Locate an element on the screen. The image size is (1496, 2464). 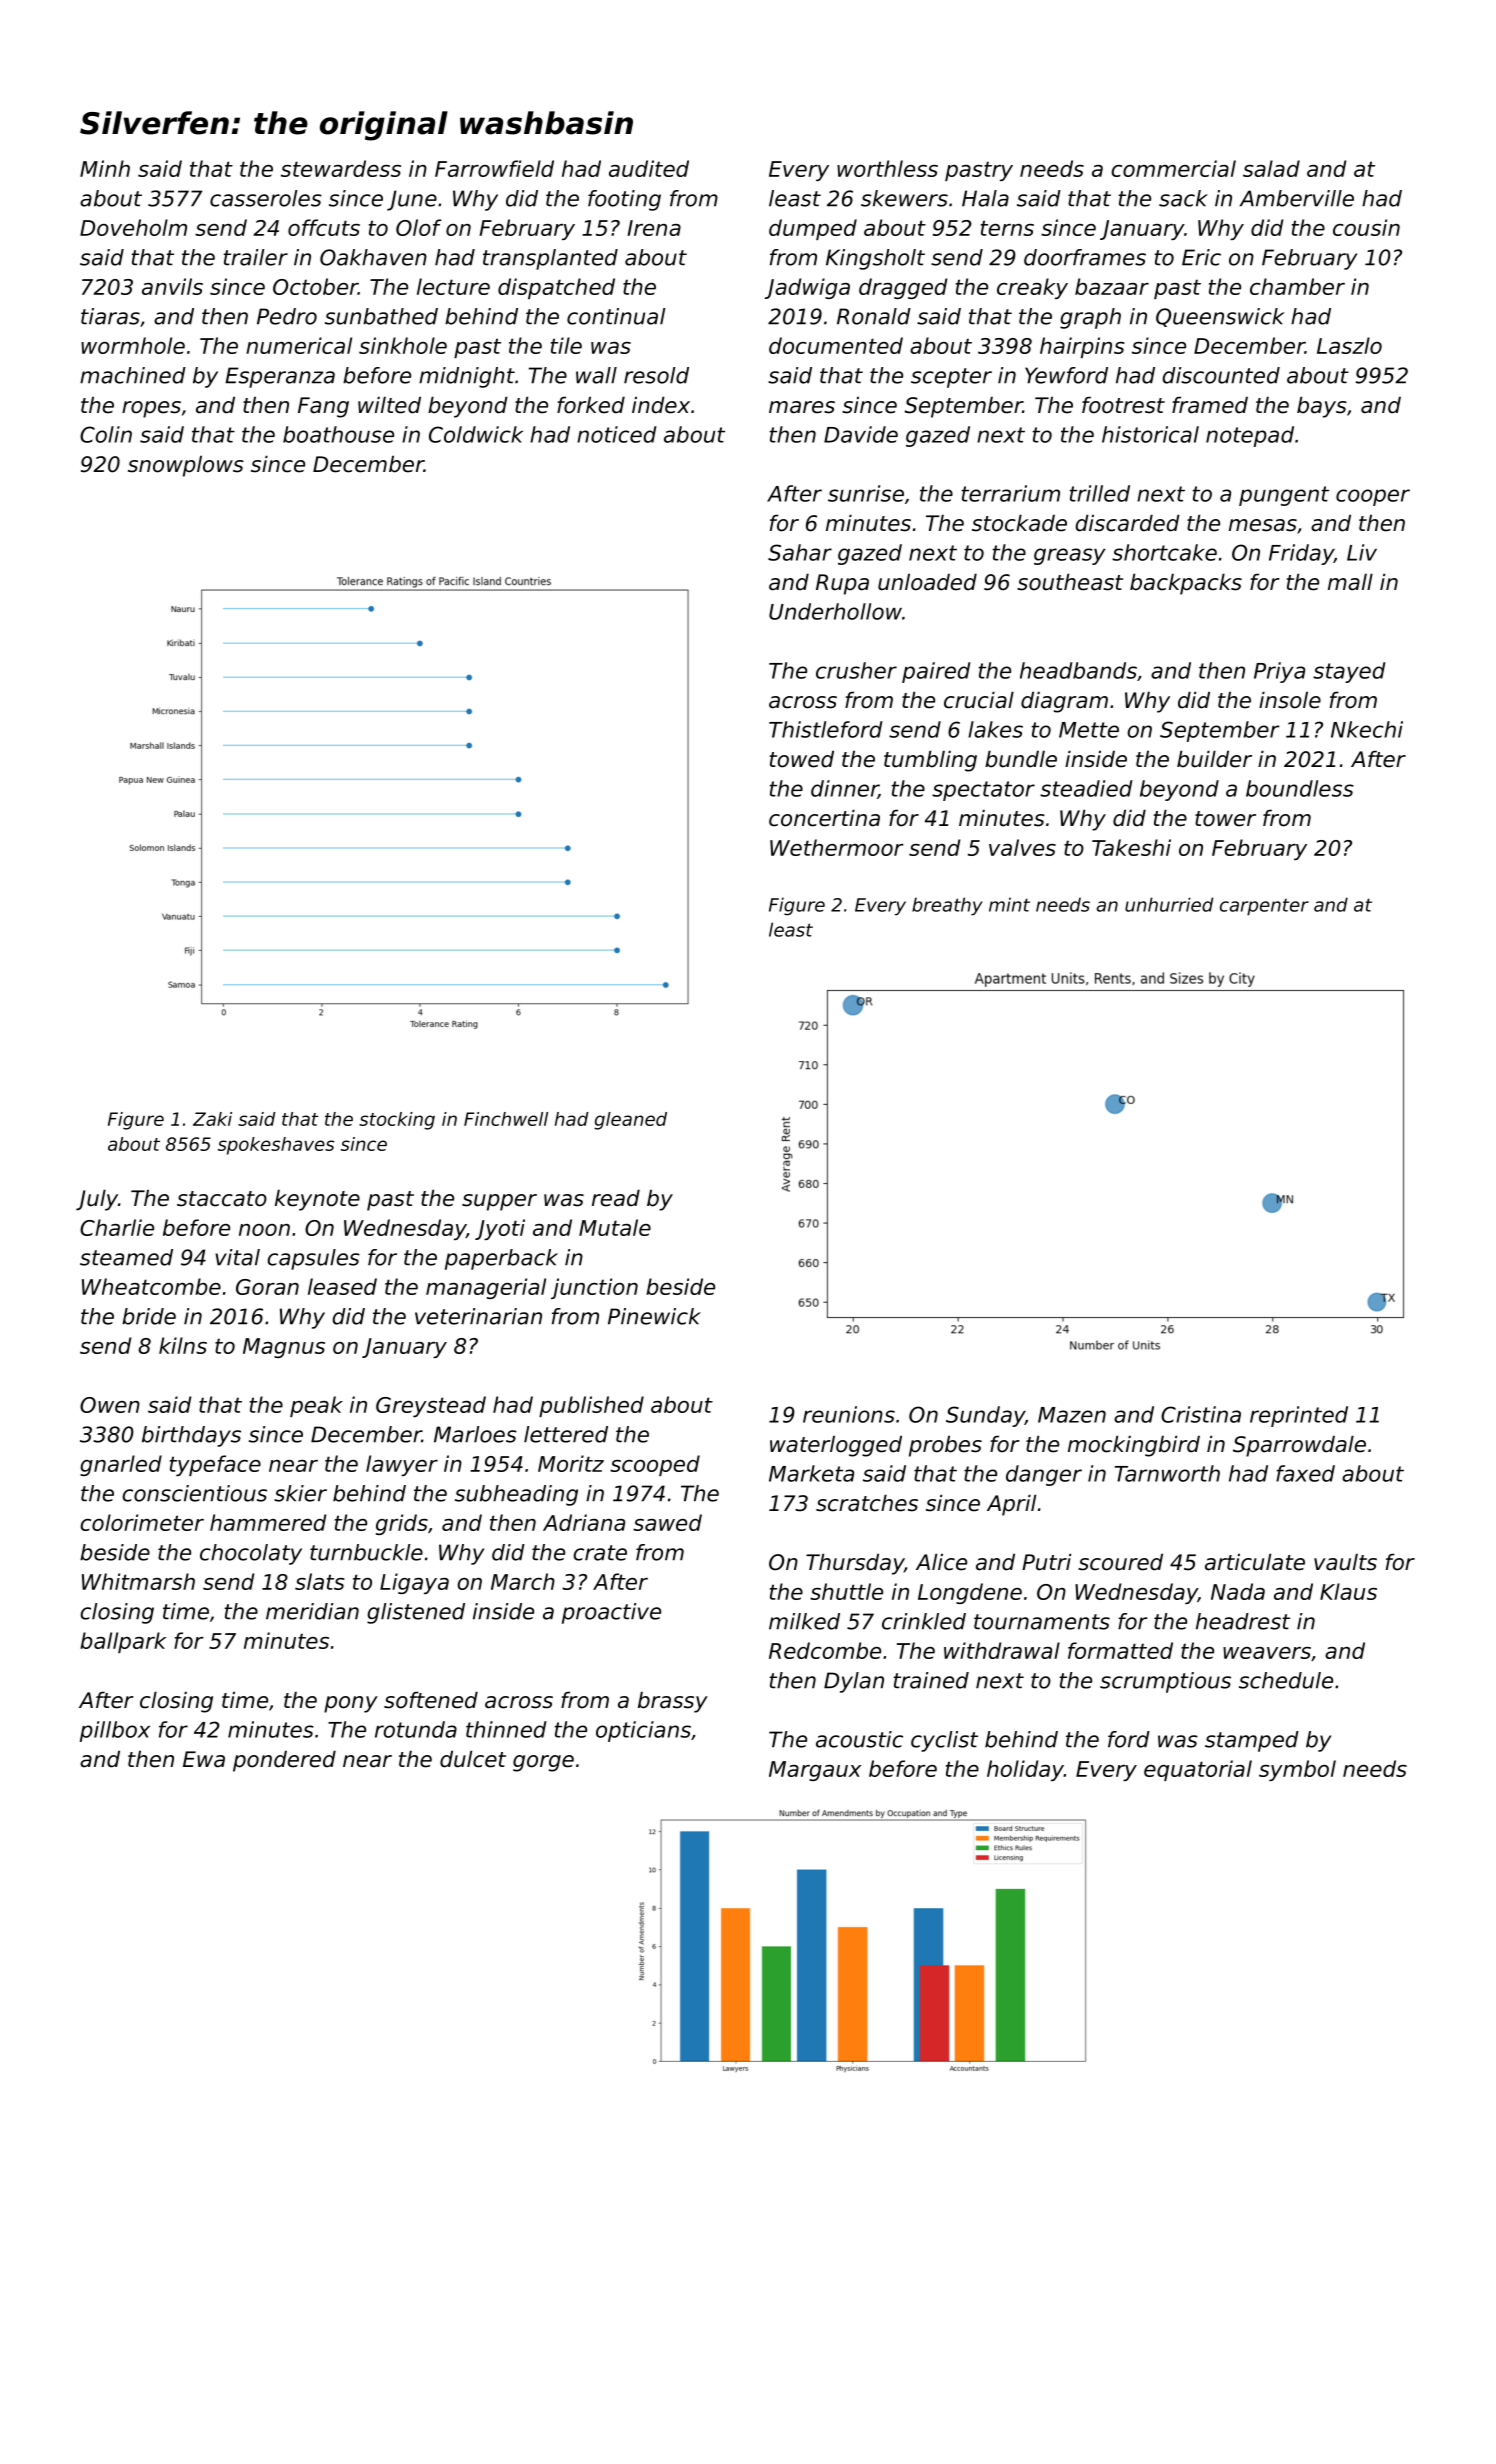
carpenter is located at coordinates (1264, 907).
